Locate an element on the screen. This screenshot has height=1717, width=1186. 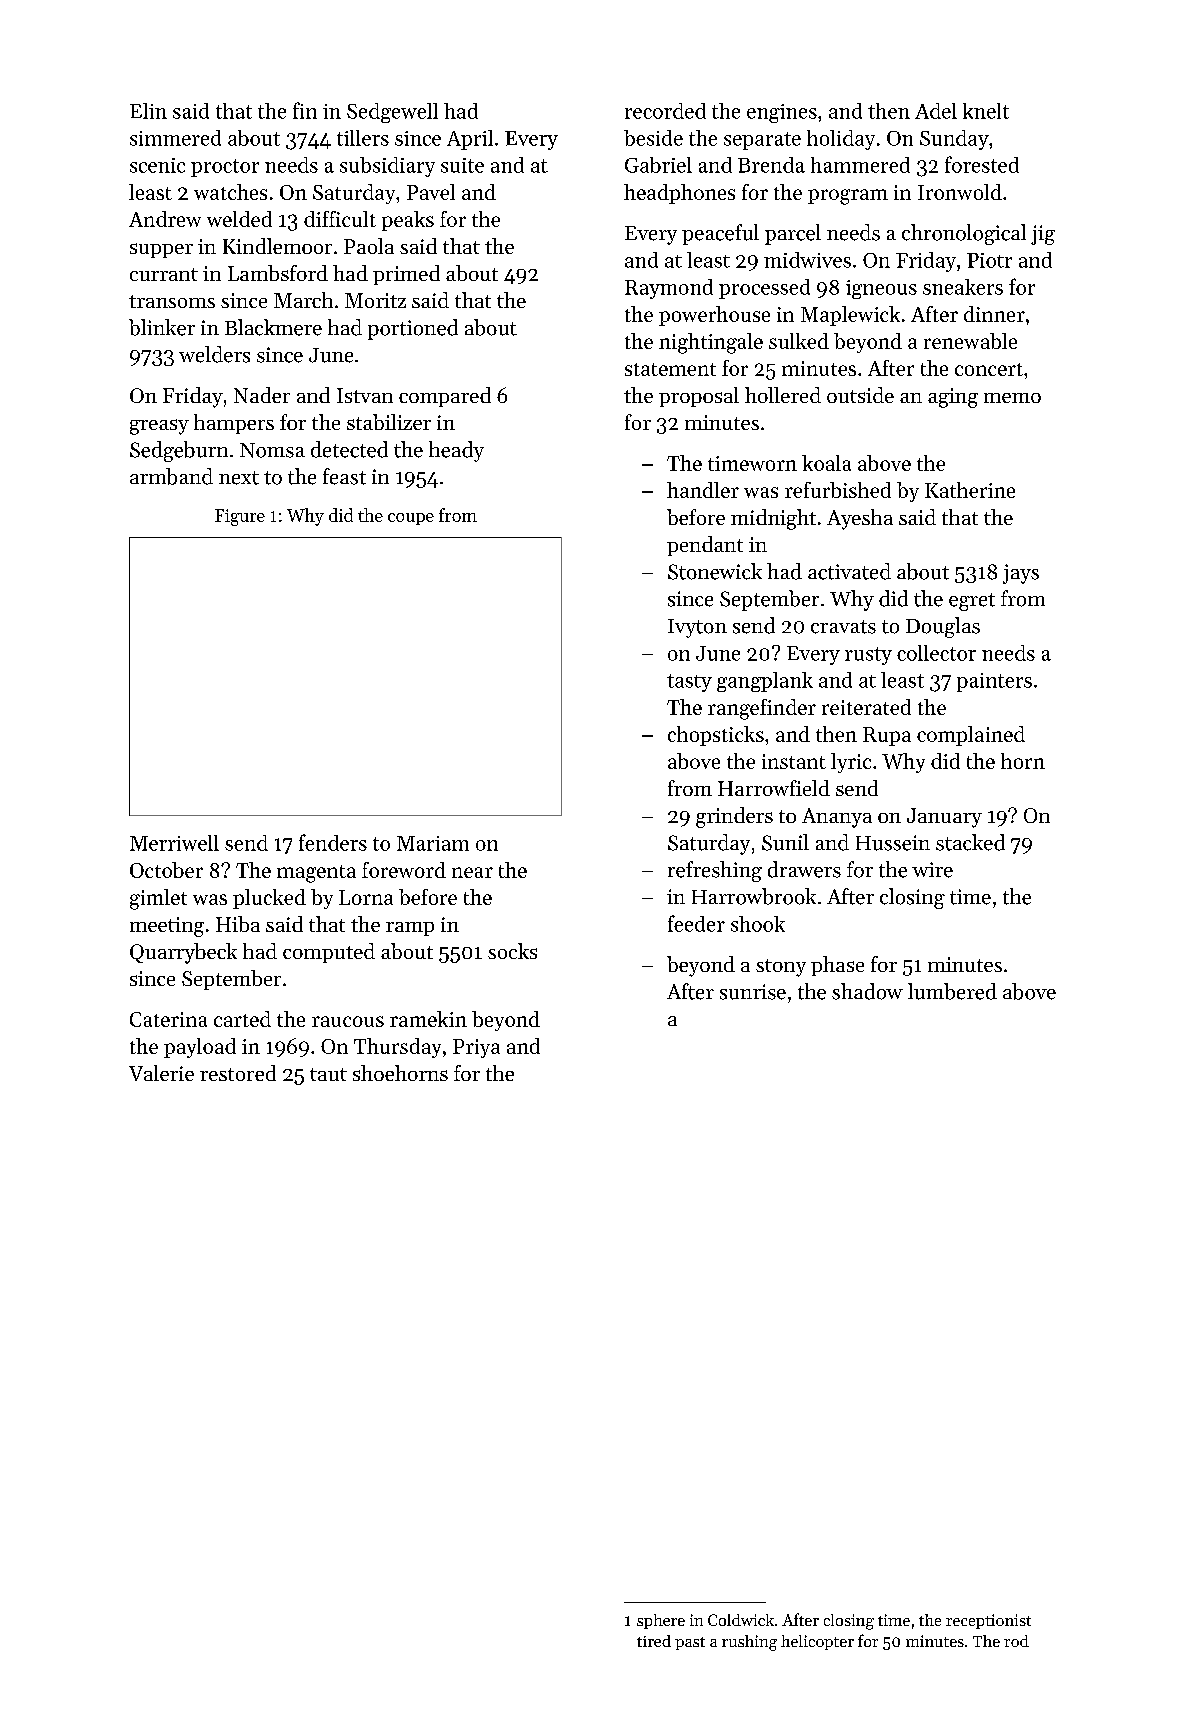
Blackmere is located at coordinates (273, 327).
